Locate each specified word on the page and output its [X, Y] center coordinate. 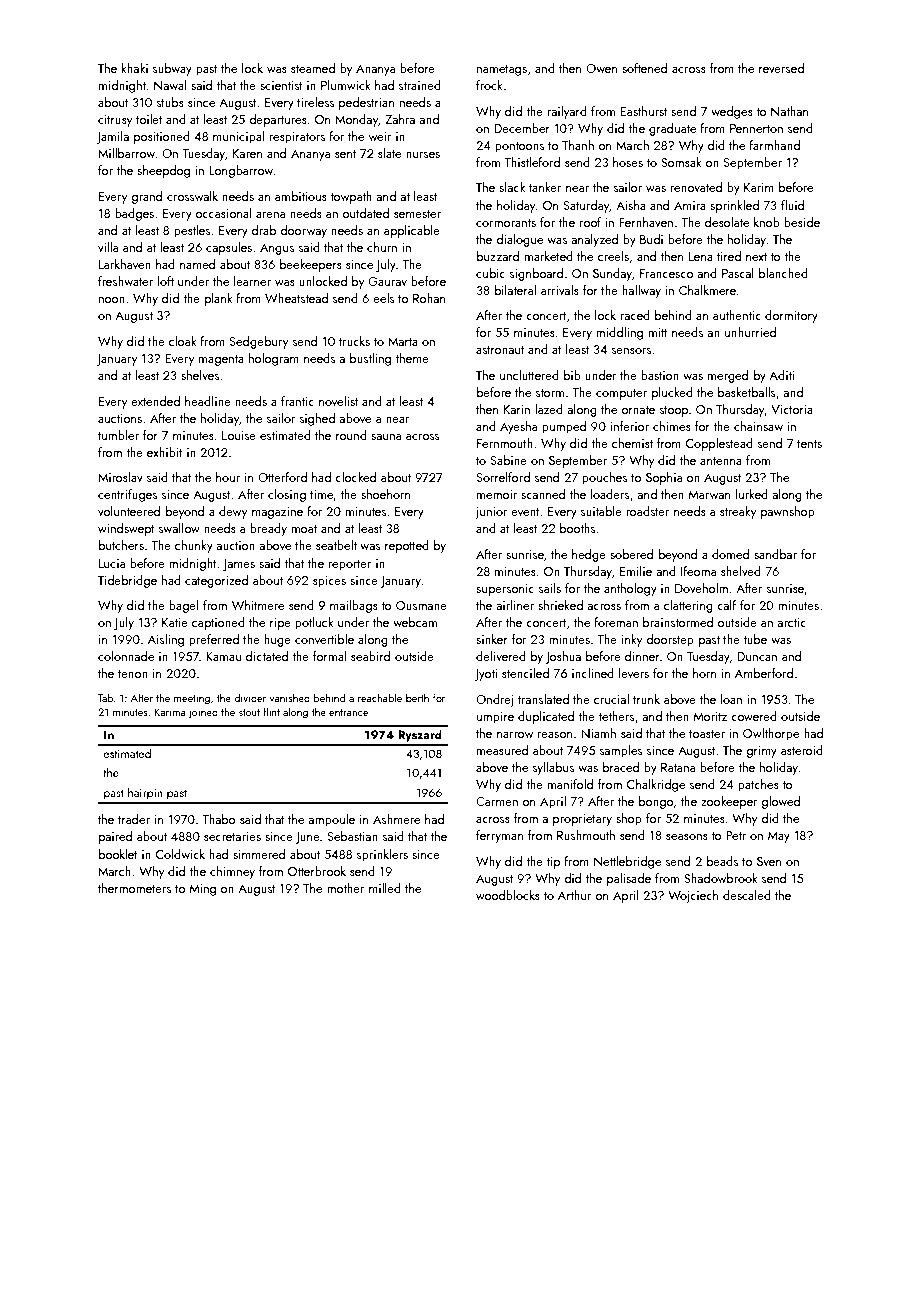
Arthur [574, 895]
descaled [747, 895]
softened [644, 68]
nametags [502, 70]
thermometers [134, 888]
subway [172, 69]
